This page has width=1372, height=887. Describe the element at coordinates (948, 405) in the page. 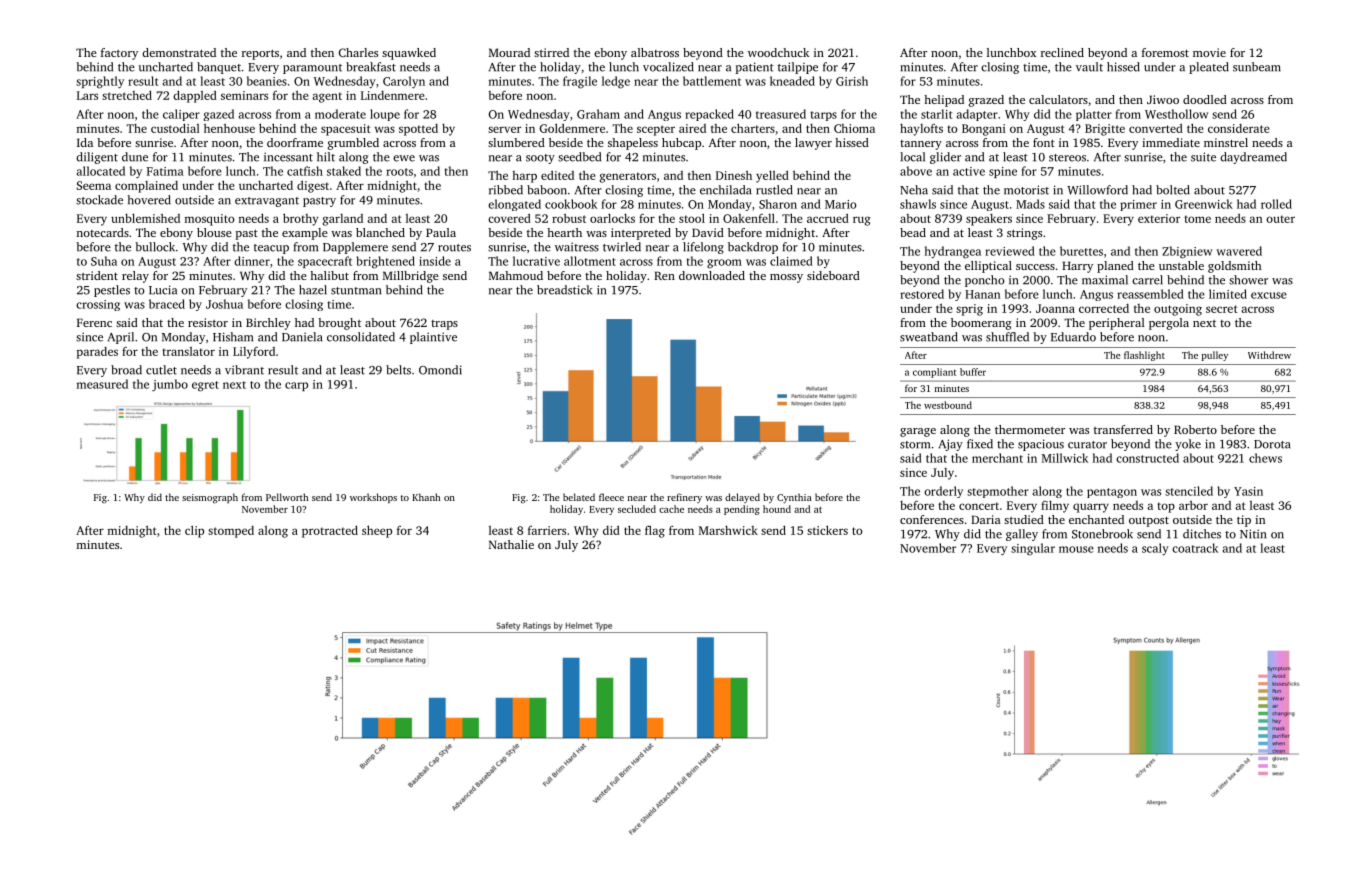

I see `westbound` at that location.
